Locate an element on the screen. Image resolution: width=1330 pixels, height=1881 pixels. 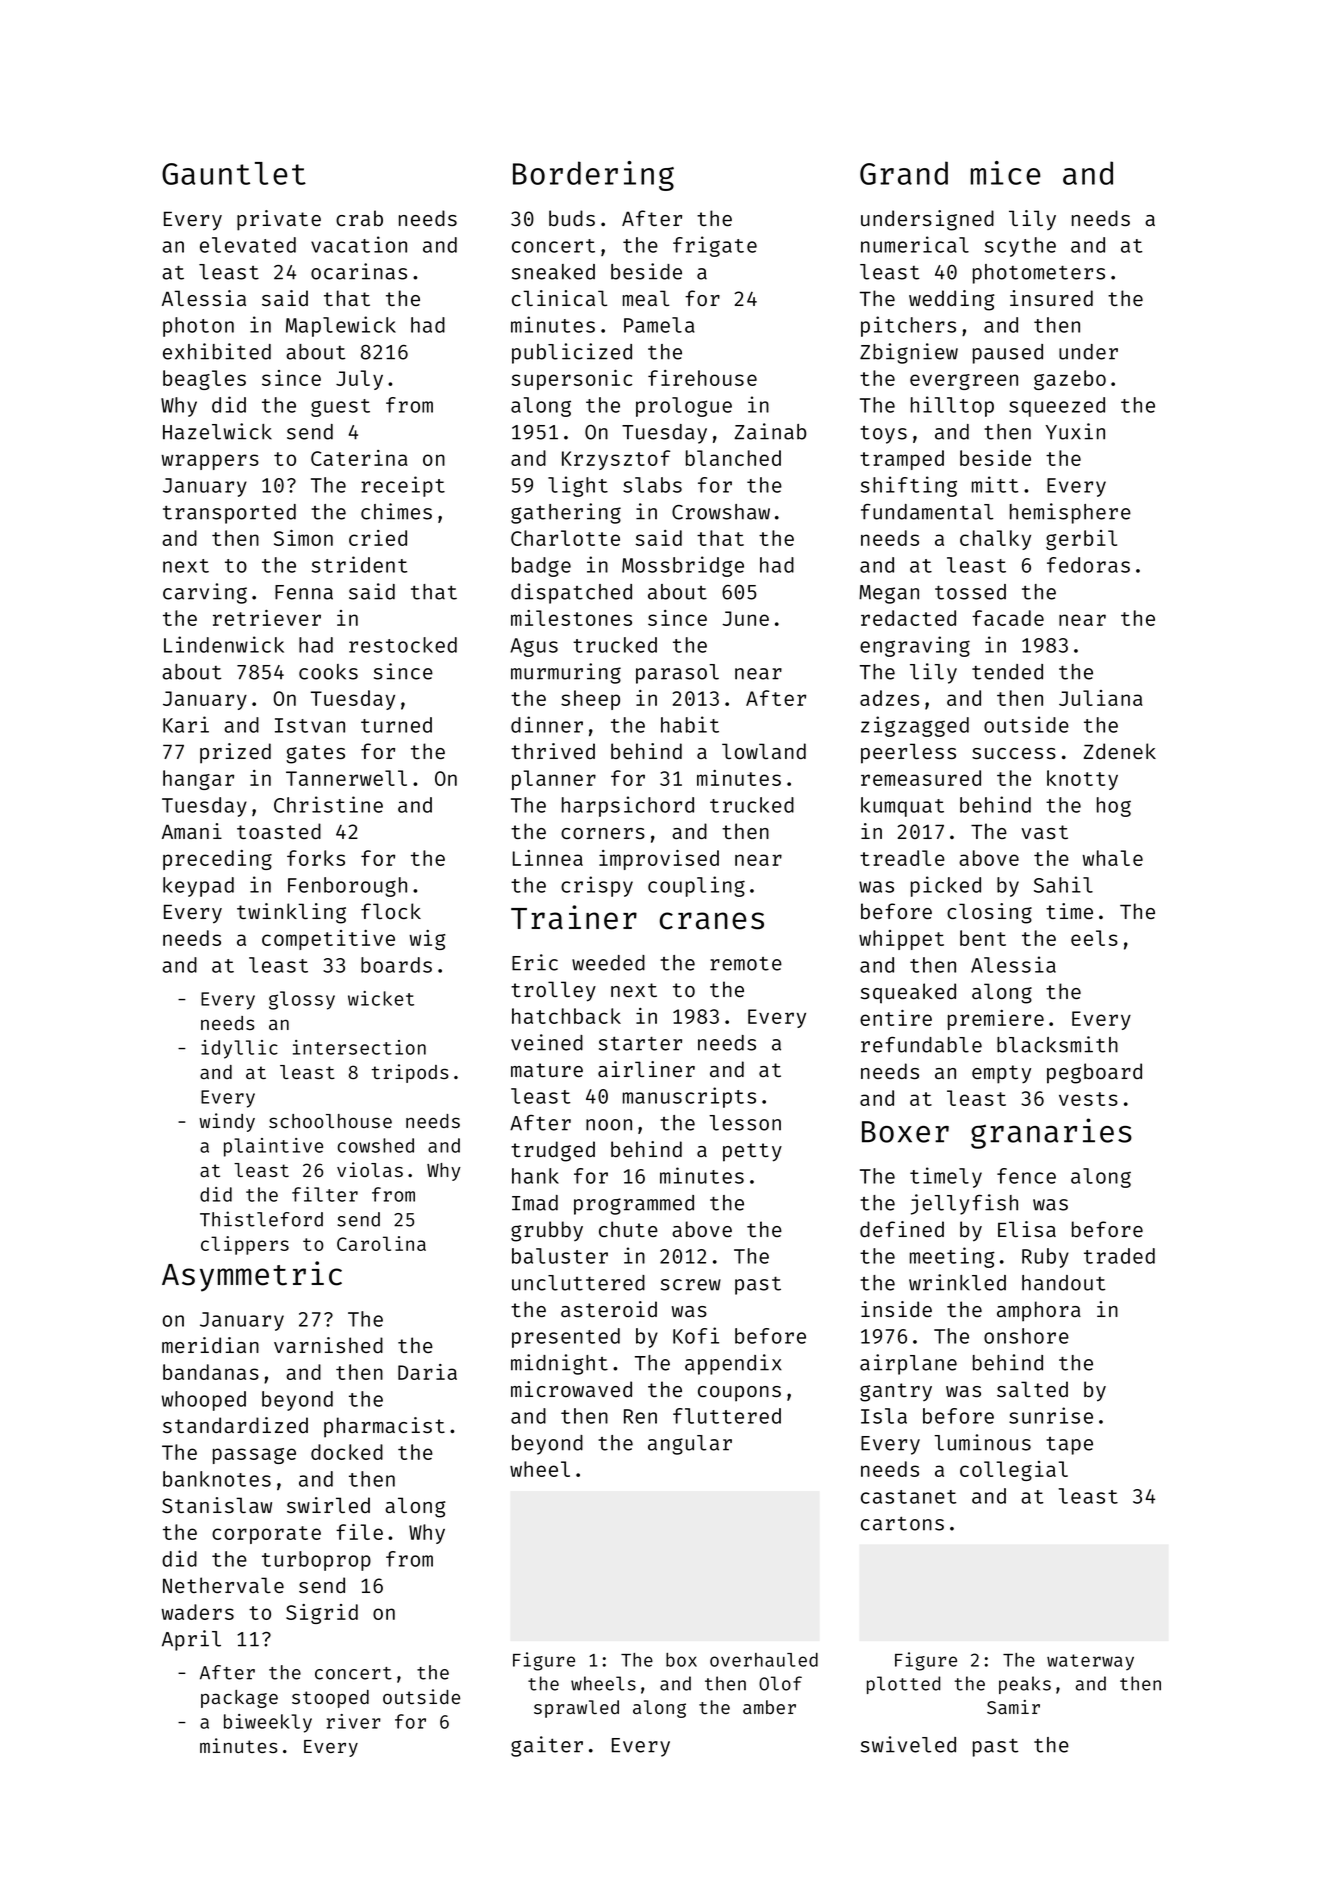
wedding is located at coordinates (951, 300).
